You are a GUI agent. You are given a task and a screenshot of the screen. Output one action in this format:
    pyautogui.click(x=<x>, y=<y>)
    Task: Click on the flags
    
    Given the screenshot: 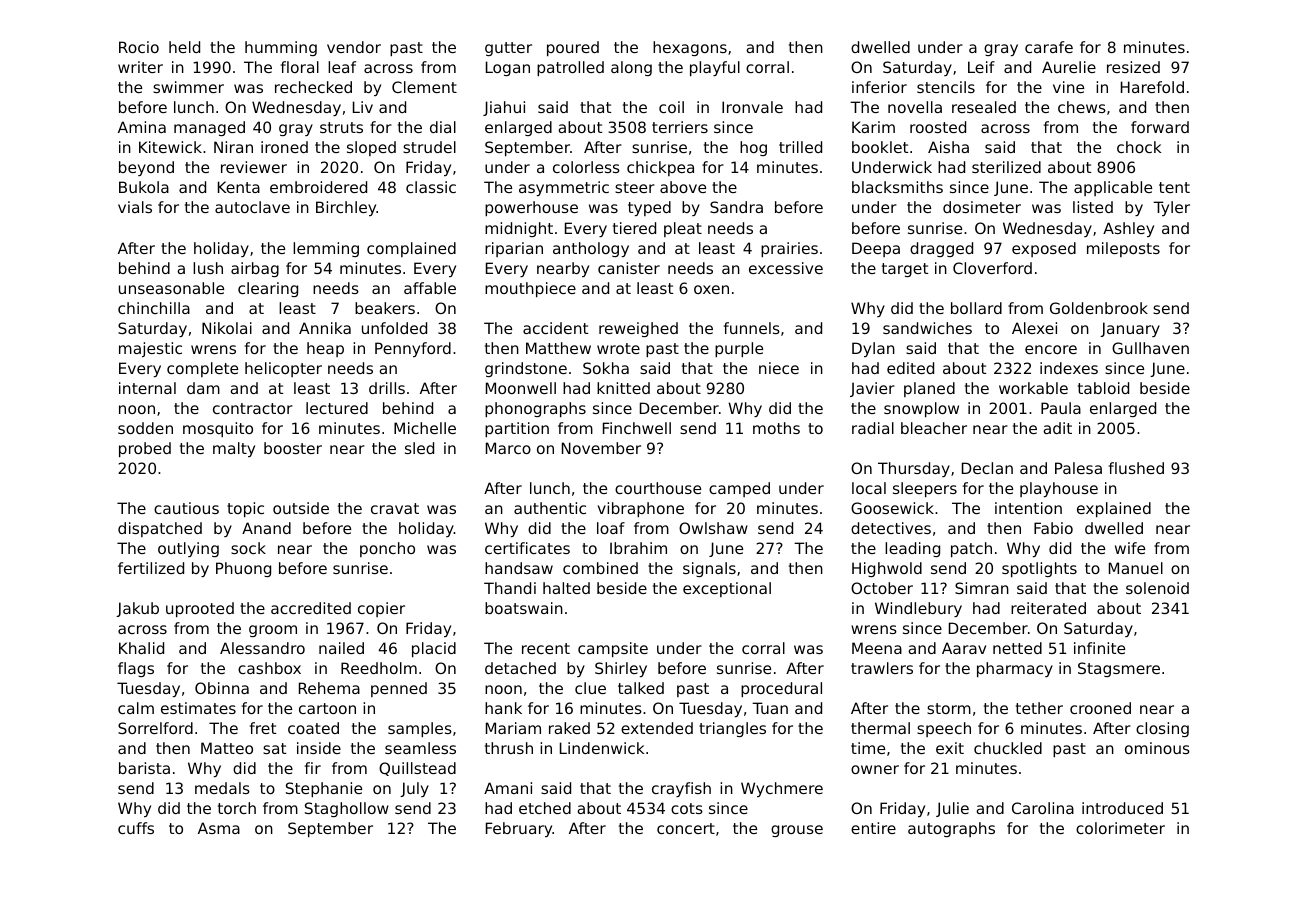 What is the action you would take?
    pyautogui.click(x=136, y=669)
